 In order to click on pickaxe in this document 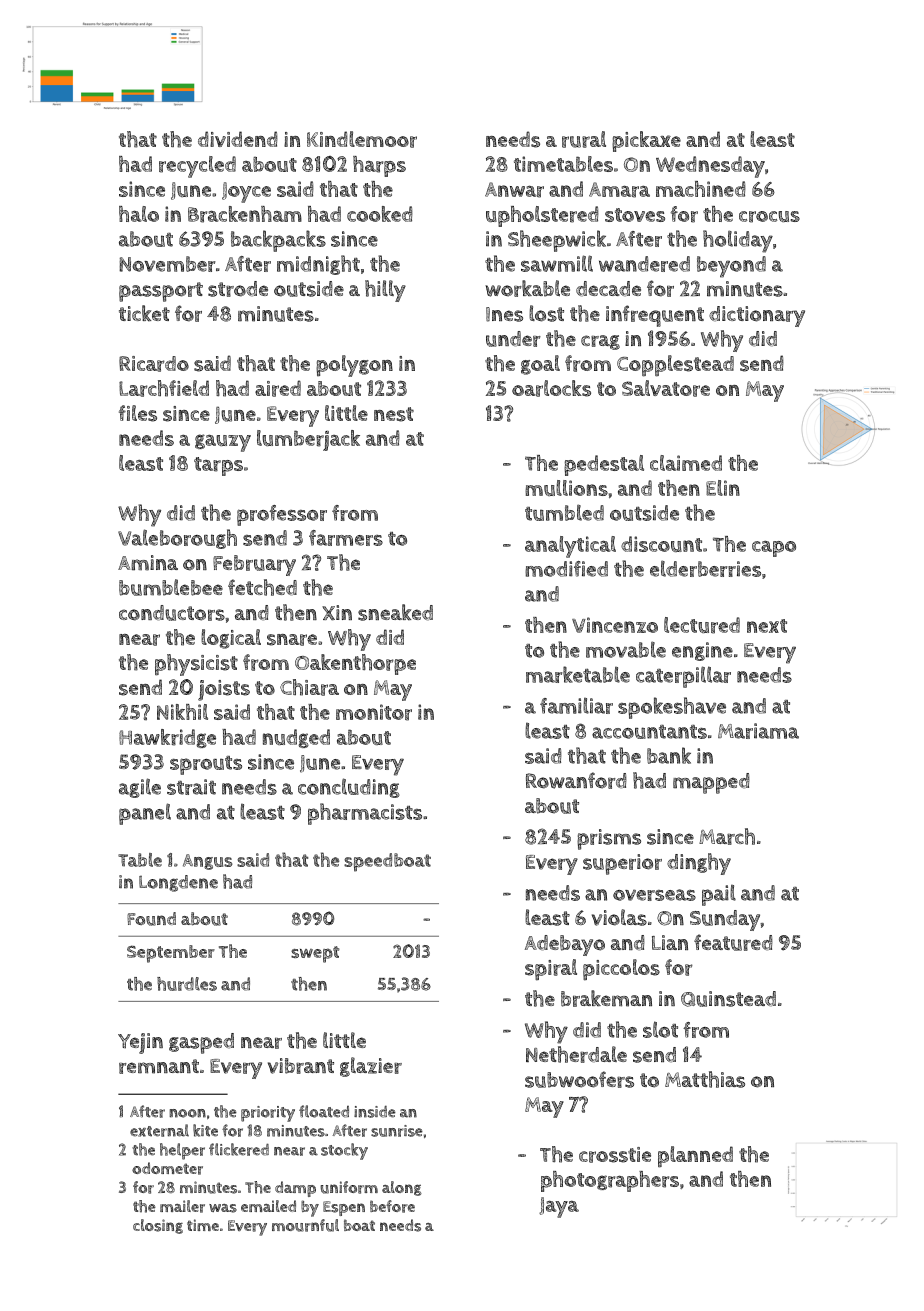, I will do `click(646, 141)`.
